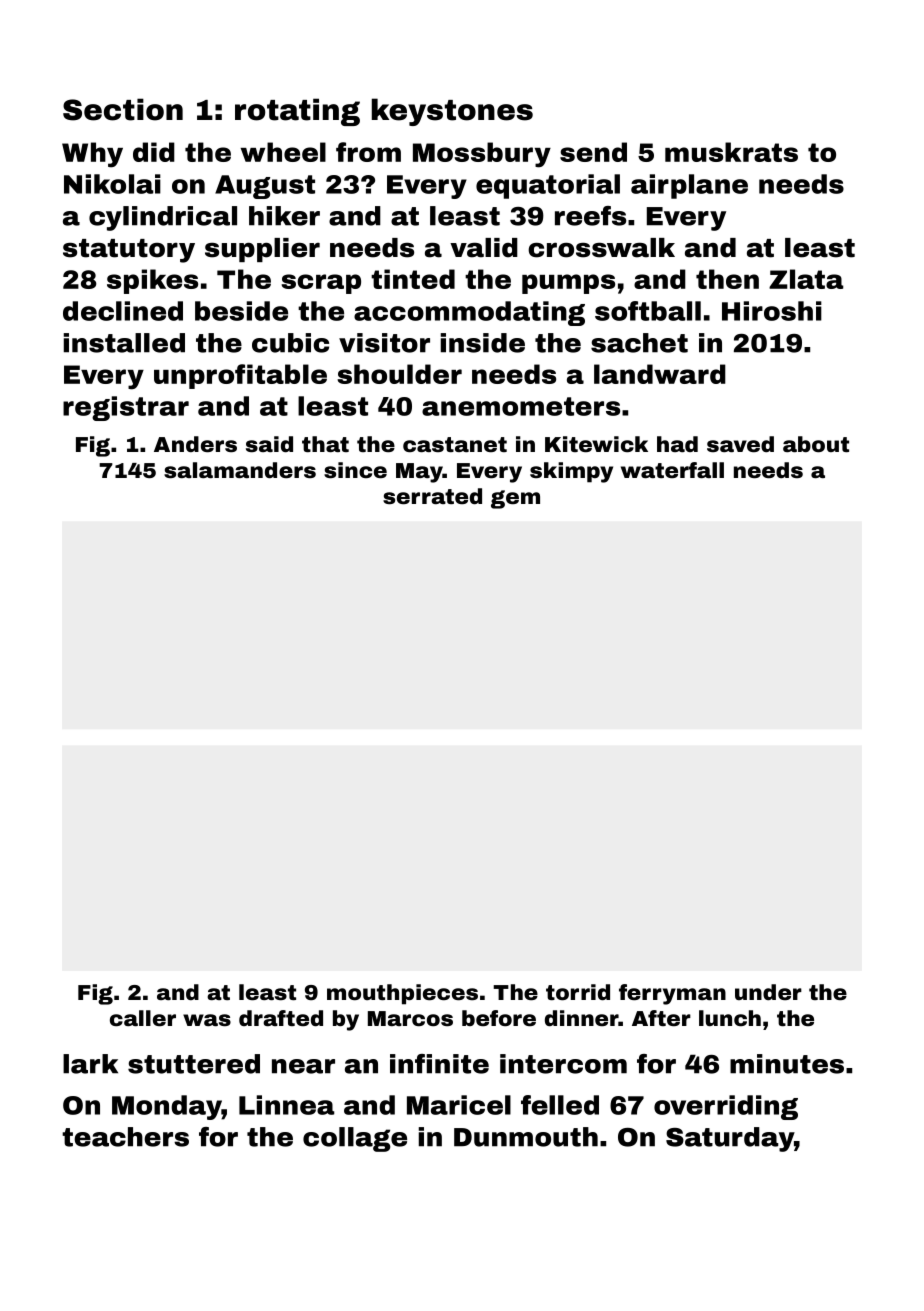 This screenshot has height=1311, width=924. Describe the element at coordinates (731, 152) in the screenshot. I see `muskrats` at that location.
